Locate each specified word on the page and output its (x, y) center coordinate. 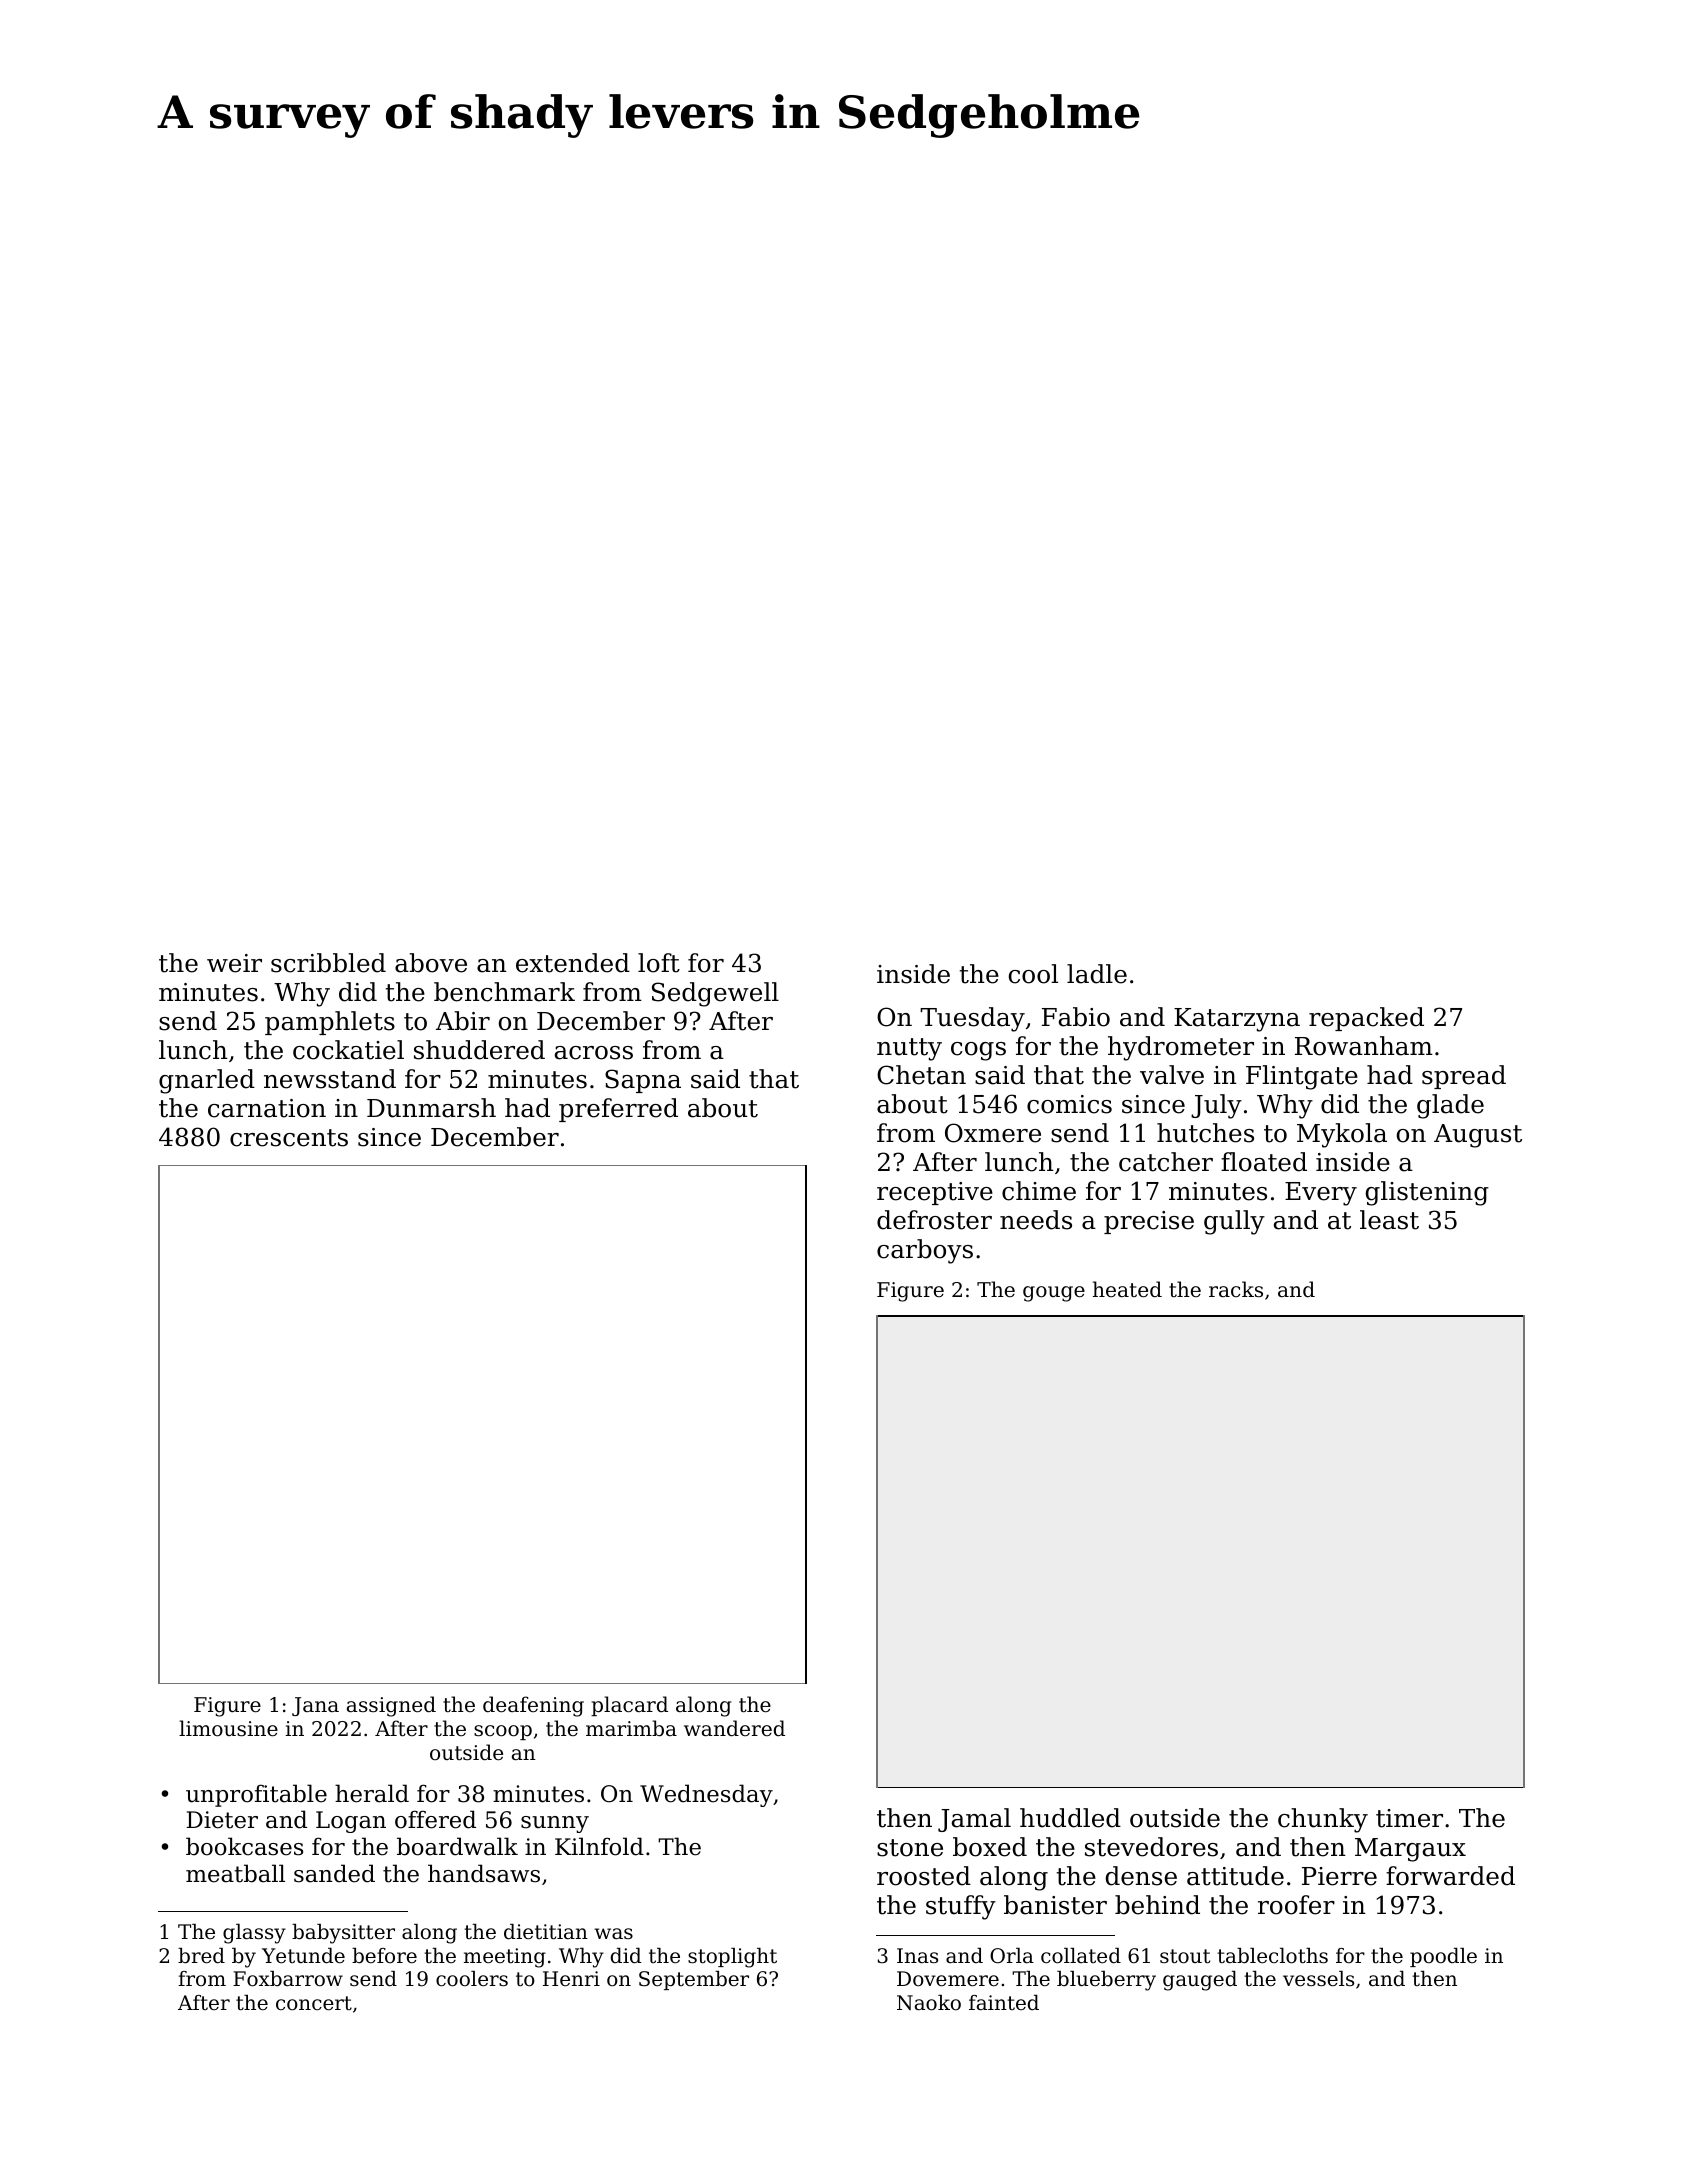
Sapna (643, 1081)
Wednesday (706, 1795)
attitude (1235, 1876)
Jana (315, 1706)
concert (314, 2003)
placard (629, 1706)
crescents (289, 1138)
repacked (1366, 1019)
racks (1236, 1289)
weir (234, 963)
